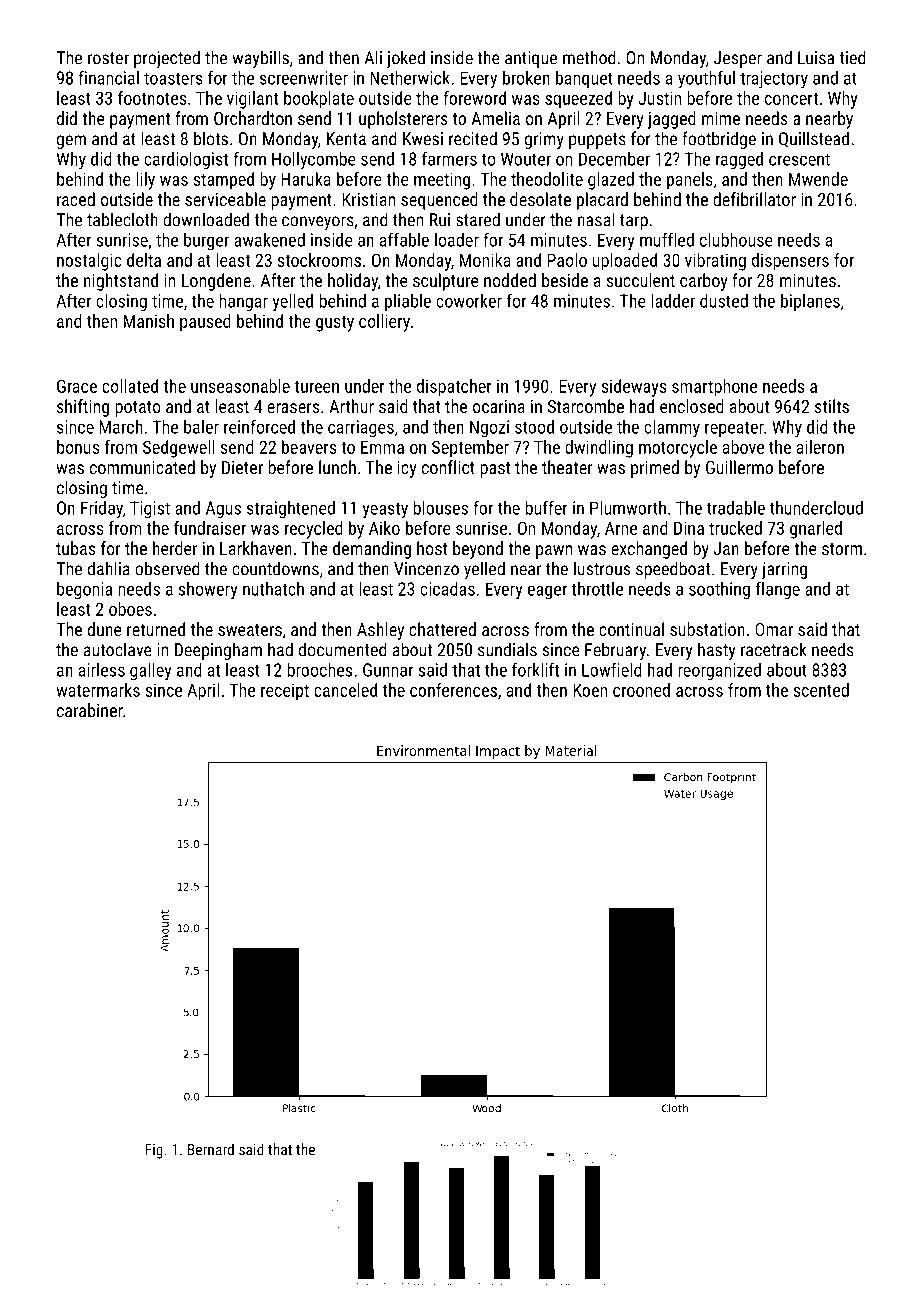 The height and width of the image is (1308, 924). I want to click on panels, so click(690, 181).
